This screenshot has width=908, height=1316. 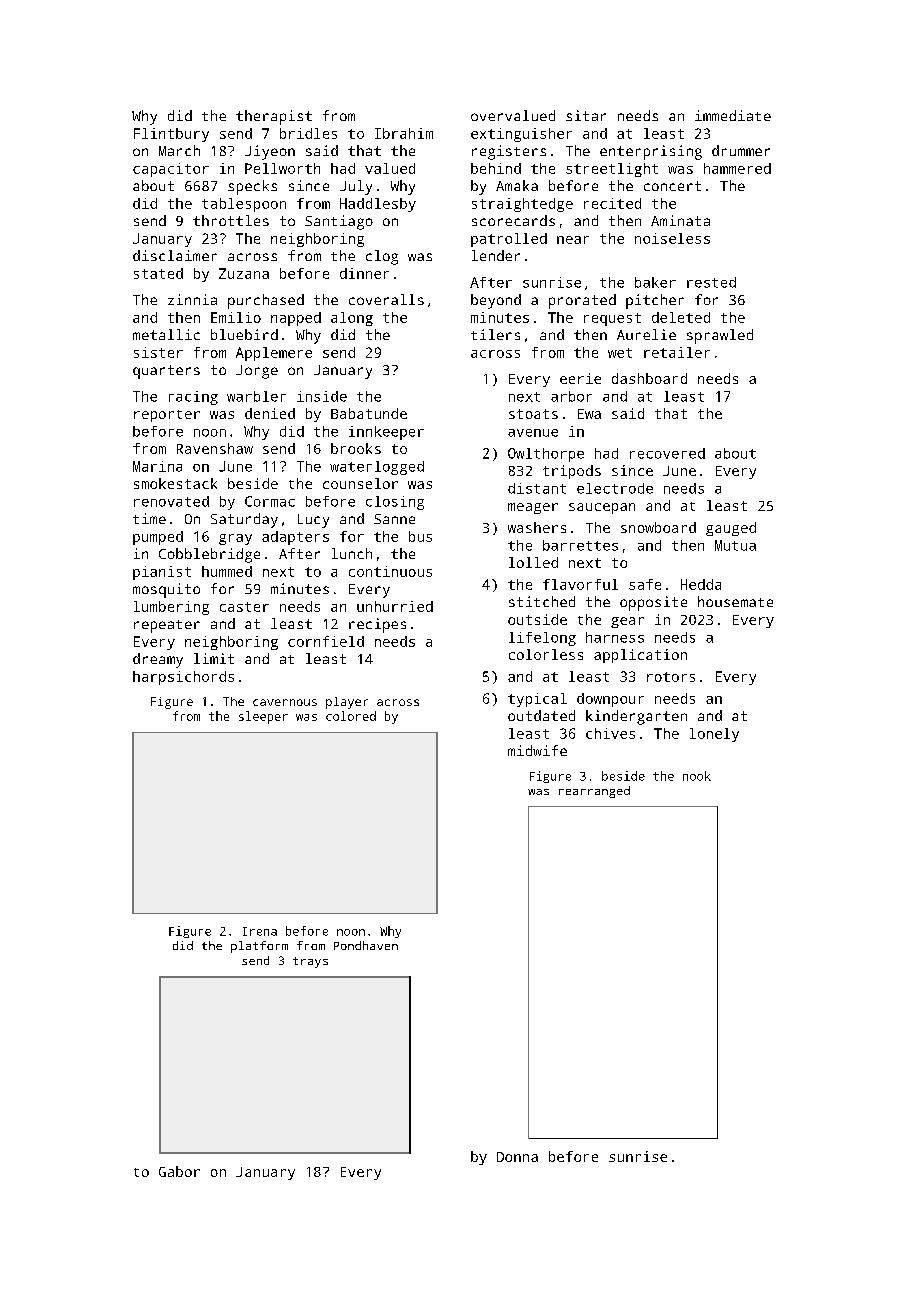 What do you see at coordinates (646, 334) in the screenshot?
I see `Aurelie` at bounding box center [646, 334].
